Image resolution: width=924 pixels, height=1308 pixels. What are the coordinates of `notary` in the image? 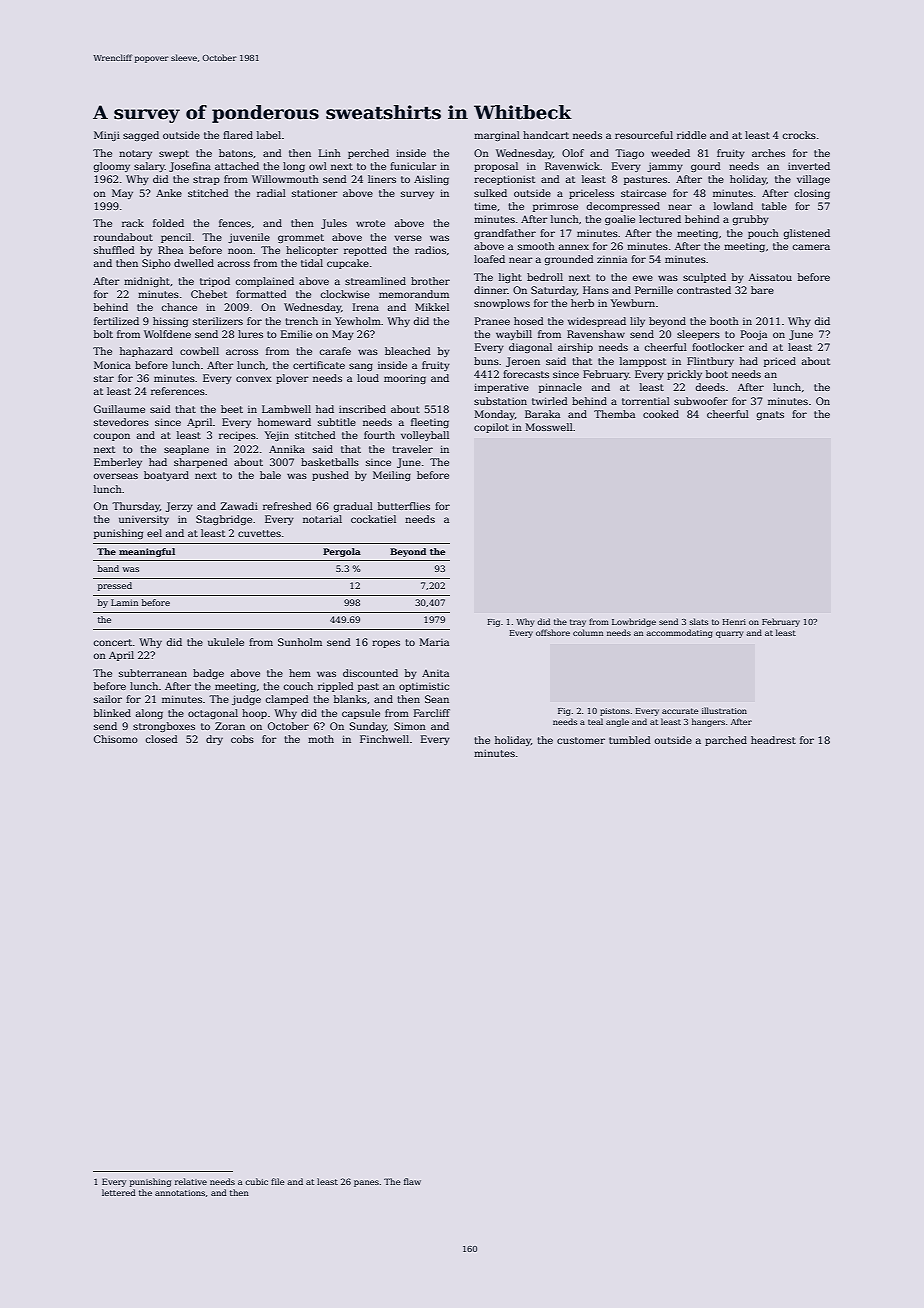 It's located at (135, 154).
